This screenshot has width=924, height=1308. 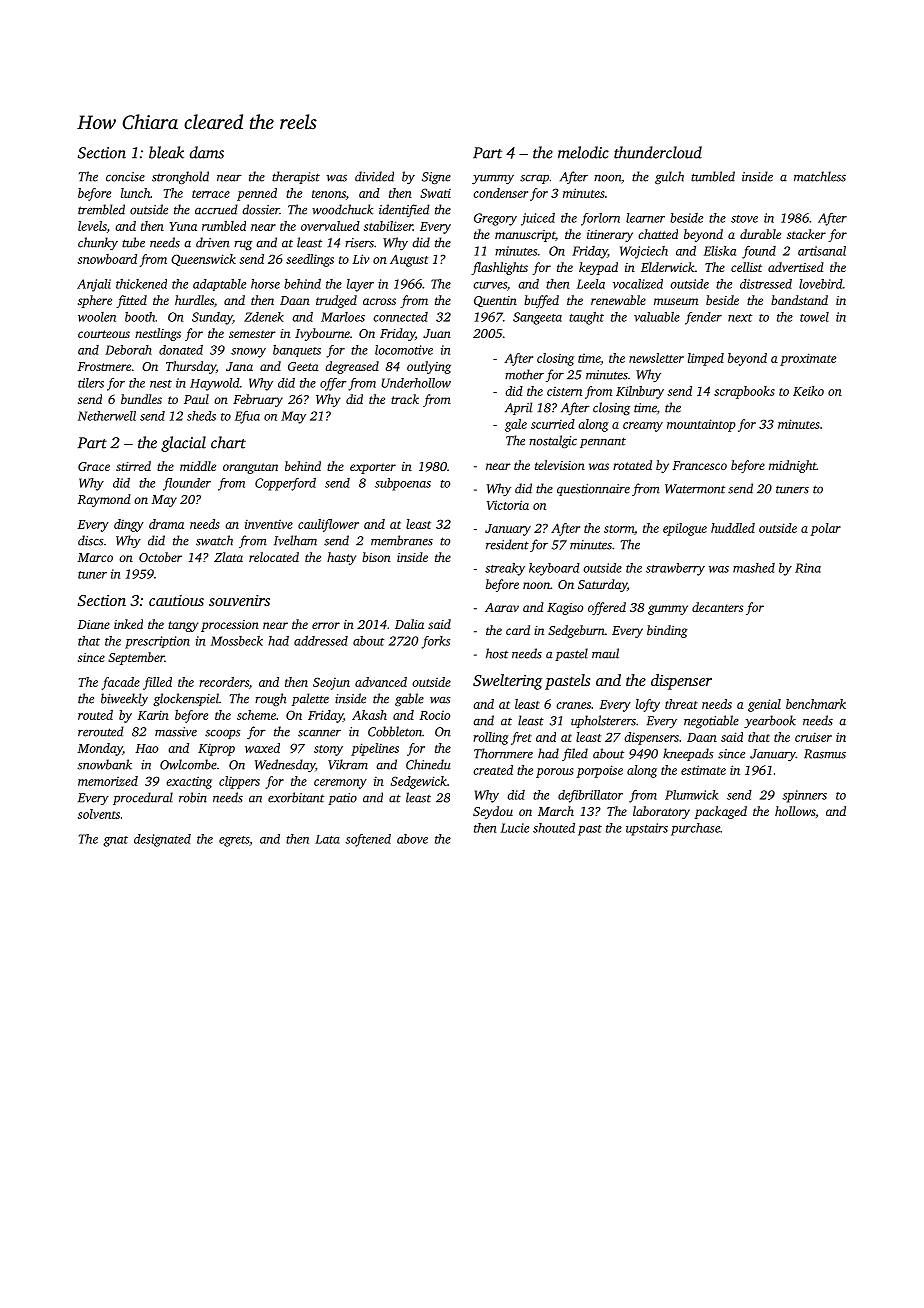 I want to click on souvenirs, so click(x=239, y=600).
